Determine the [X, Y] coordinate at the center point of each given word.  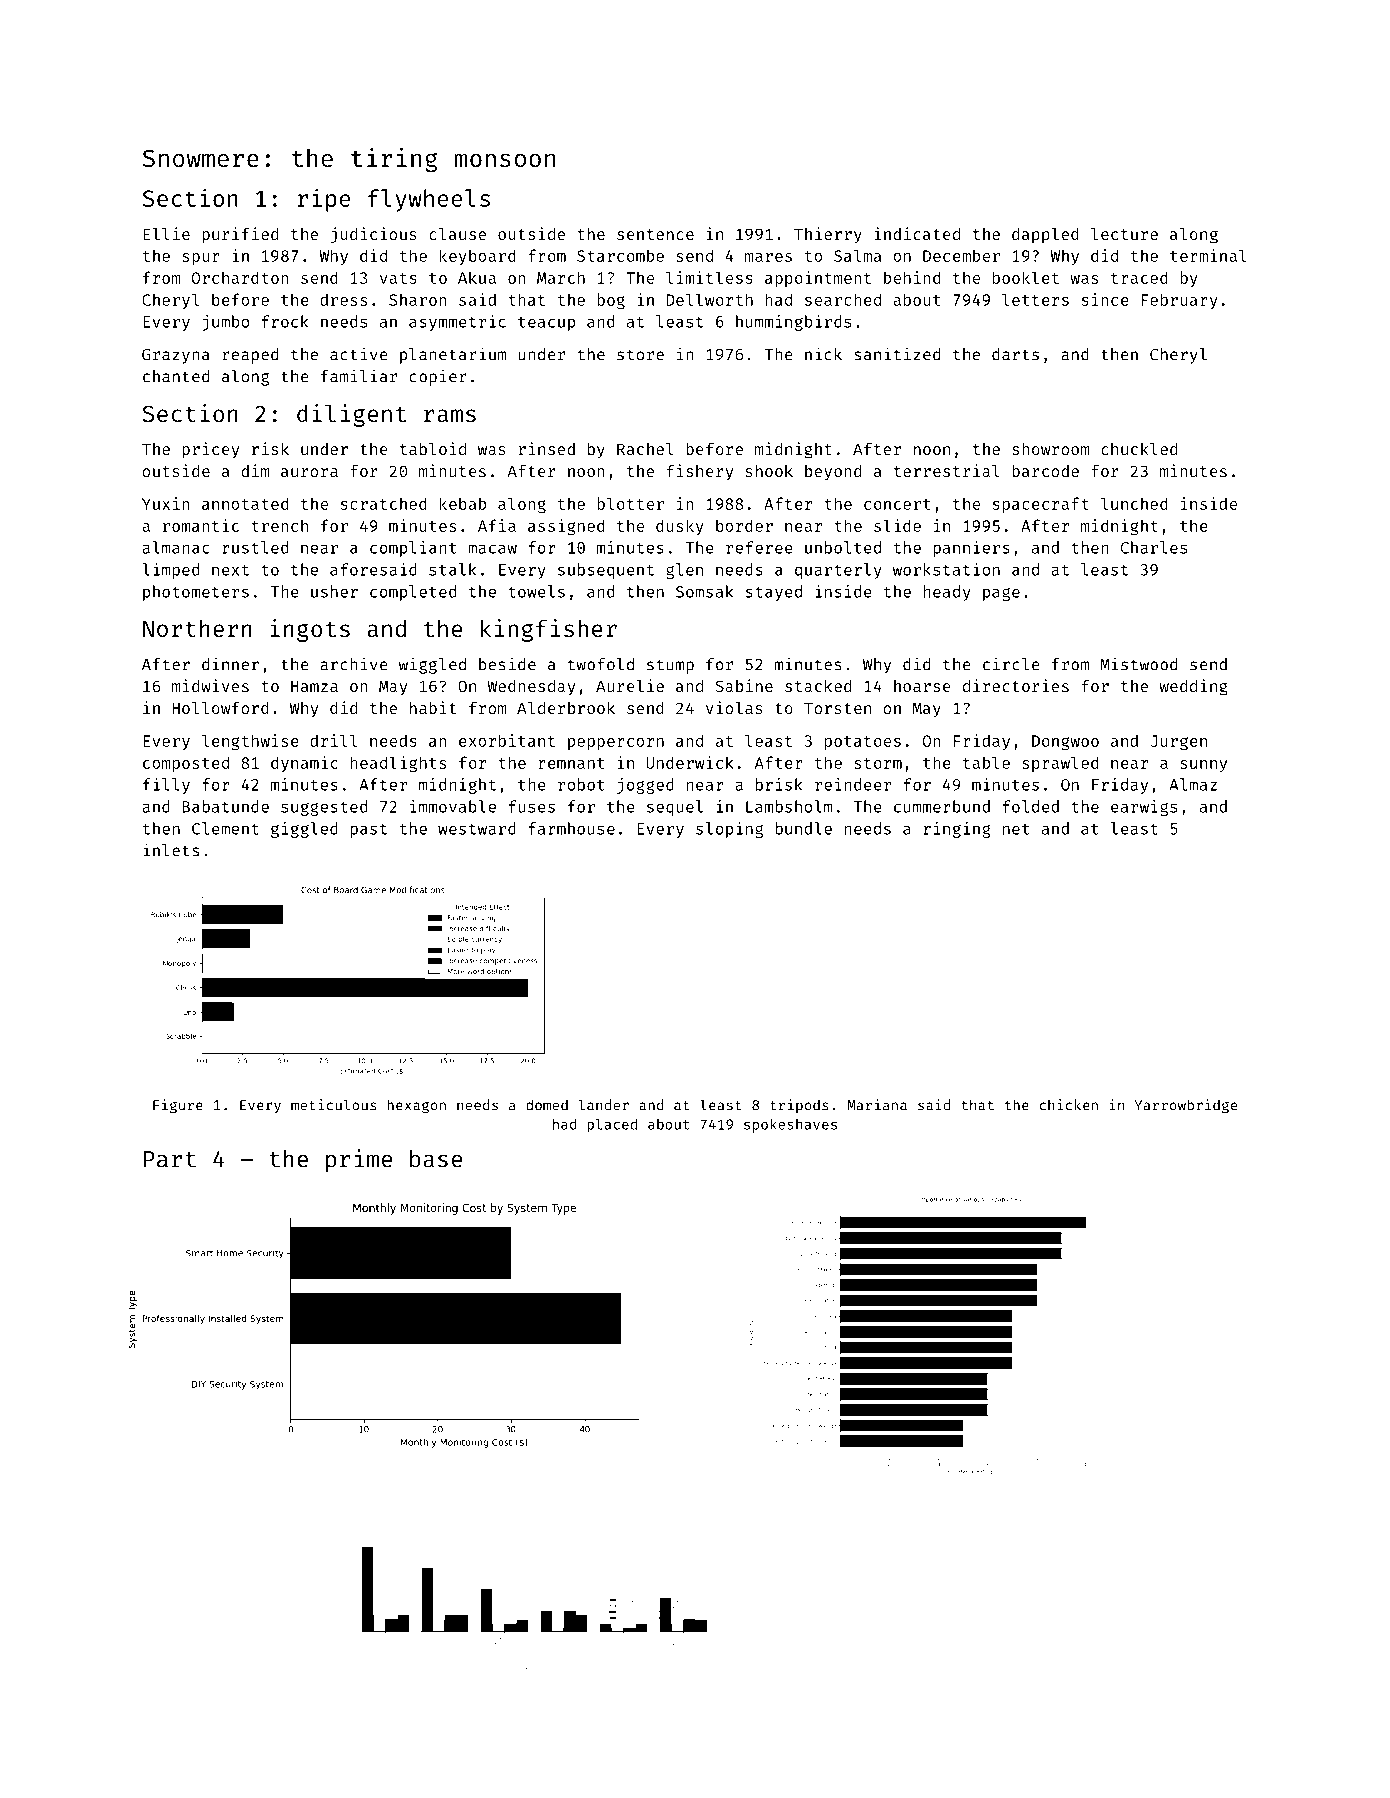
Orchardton [240, 277]
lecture [1124, 234]
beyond [833, 473]
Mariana [877, 1105]
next [230, 570]
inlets [171, 850]
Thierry [828, 235]
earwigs [1144, 808]
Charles [1154, 547]
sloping [729, 830]
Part [170, 1159]
